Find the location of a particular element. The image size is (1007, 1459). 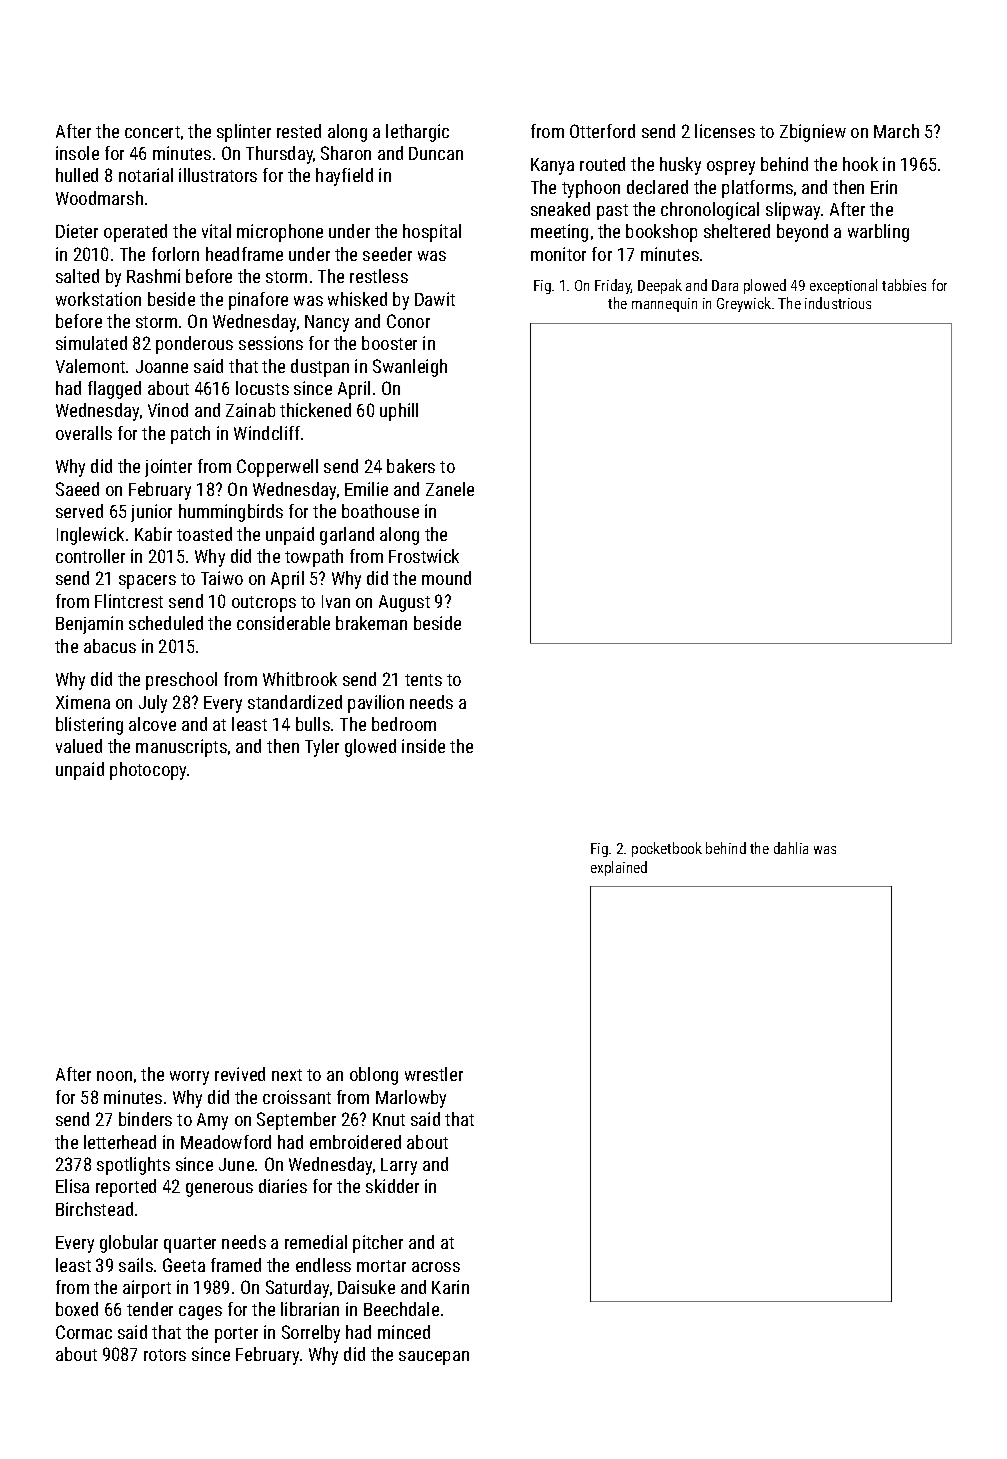

porter is located at coordinates (236, 1335).
